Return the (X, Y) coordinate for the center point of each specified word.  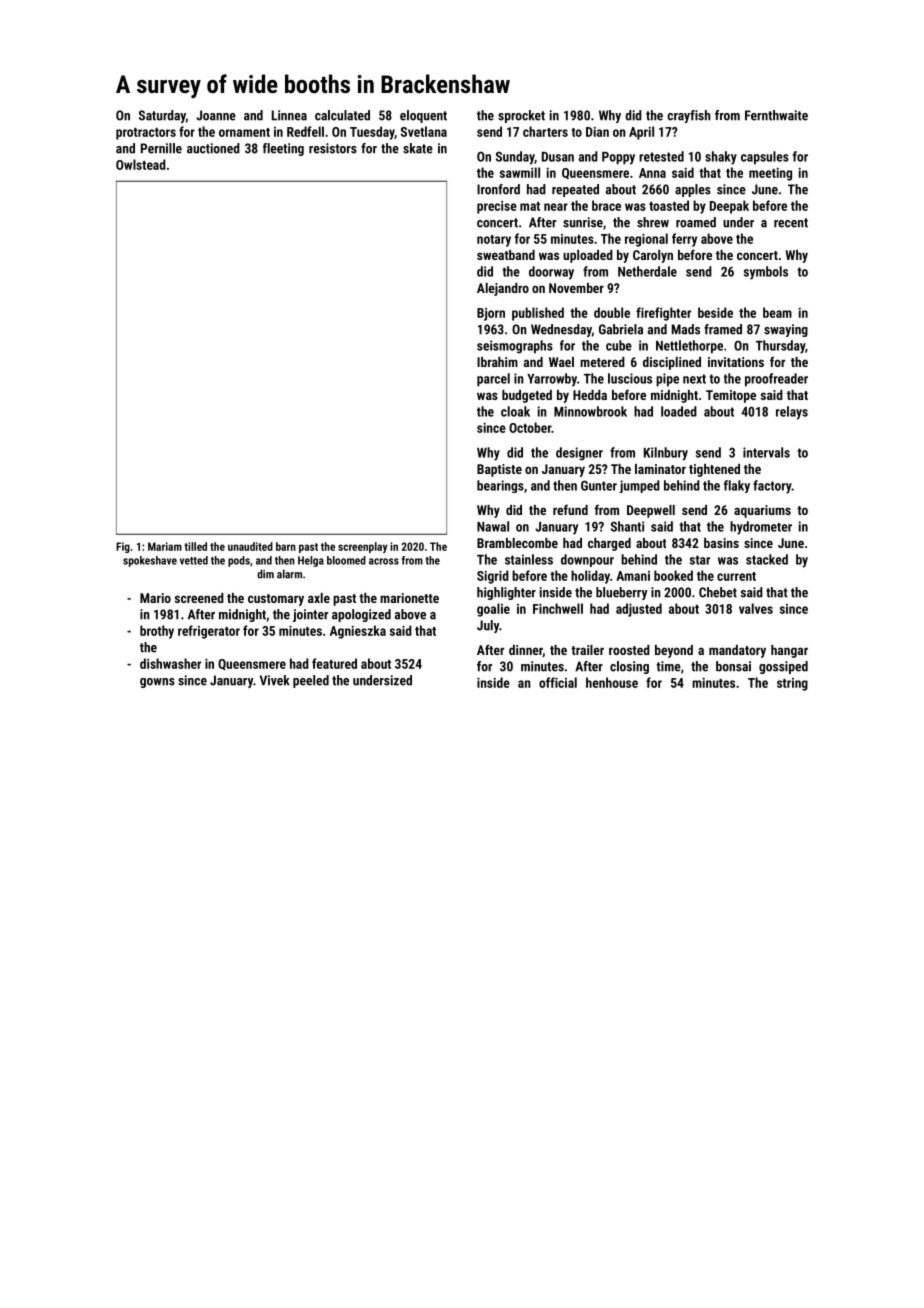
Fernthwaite (776, 115)
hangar (789, 651)
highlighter (506, 593)
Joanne (216, 115)
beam (777, 312)
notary (494, 241)
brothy (157, 632)
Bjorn (491, 314)
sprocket (521, 116)
